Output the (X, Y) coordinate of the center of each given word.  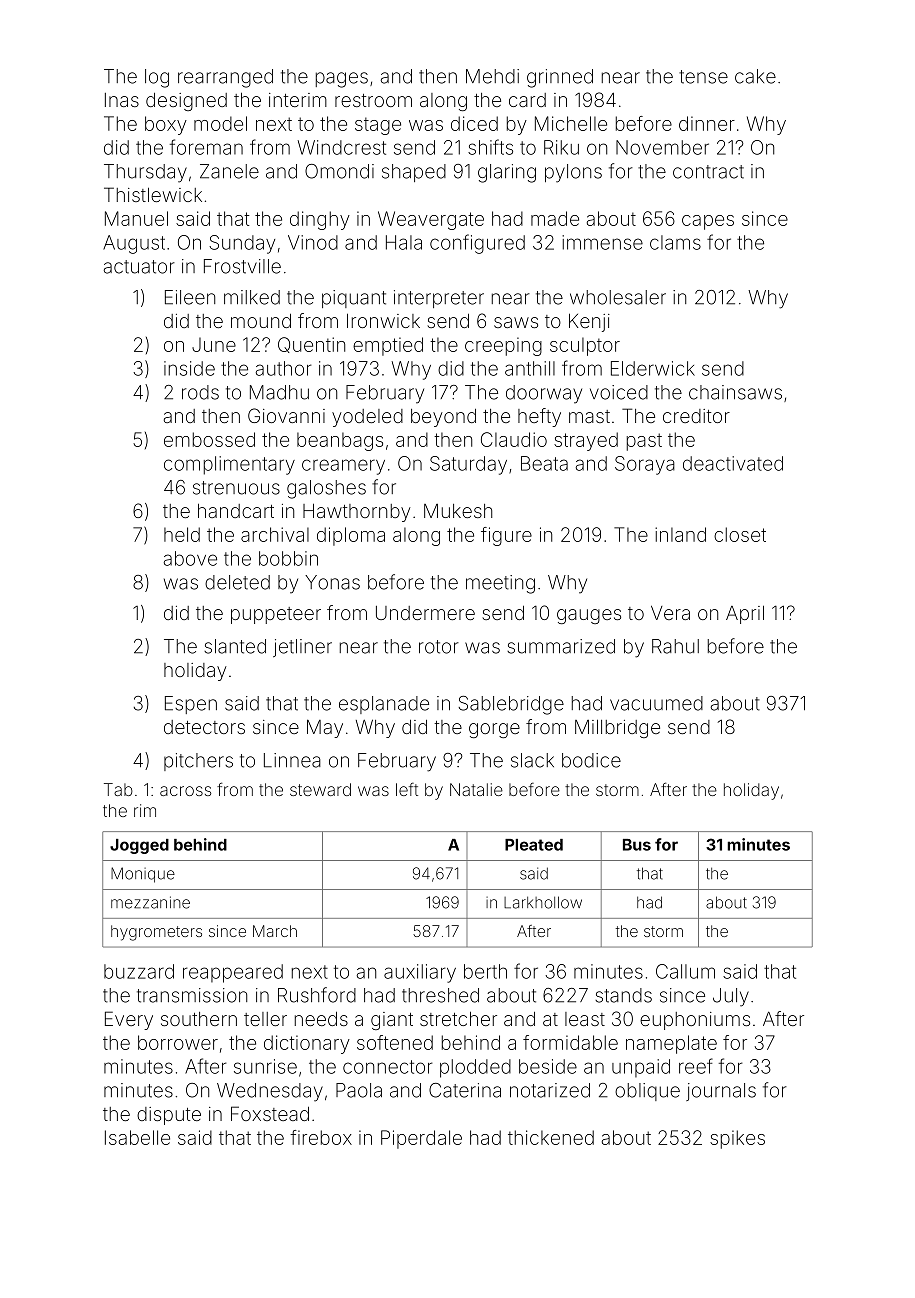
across (185, 791)
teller (265, 1019)
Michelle (571, 123)
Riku (561, 147)
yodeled (367, 418)
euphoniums (695, 1021)
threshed (440, 995)
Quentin (311, 345)
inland (680, 534)
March (275, 931)
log (157, 78)
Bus (637, 845)
